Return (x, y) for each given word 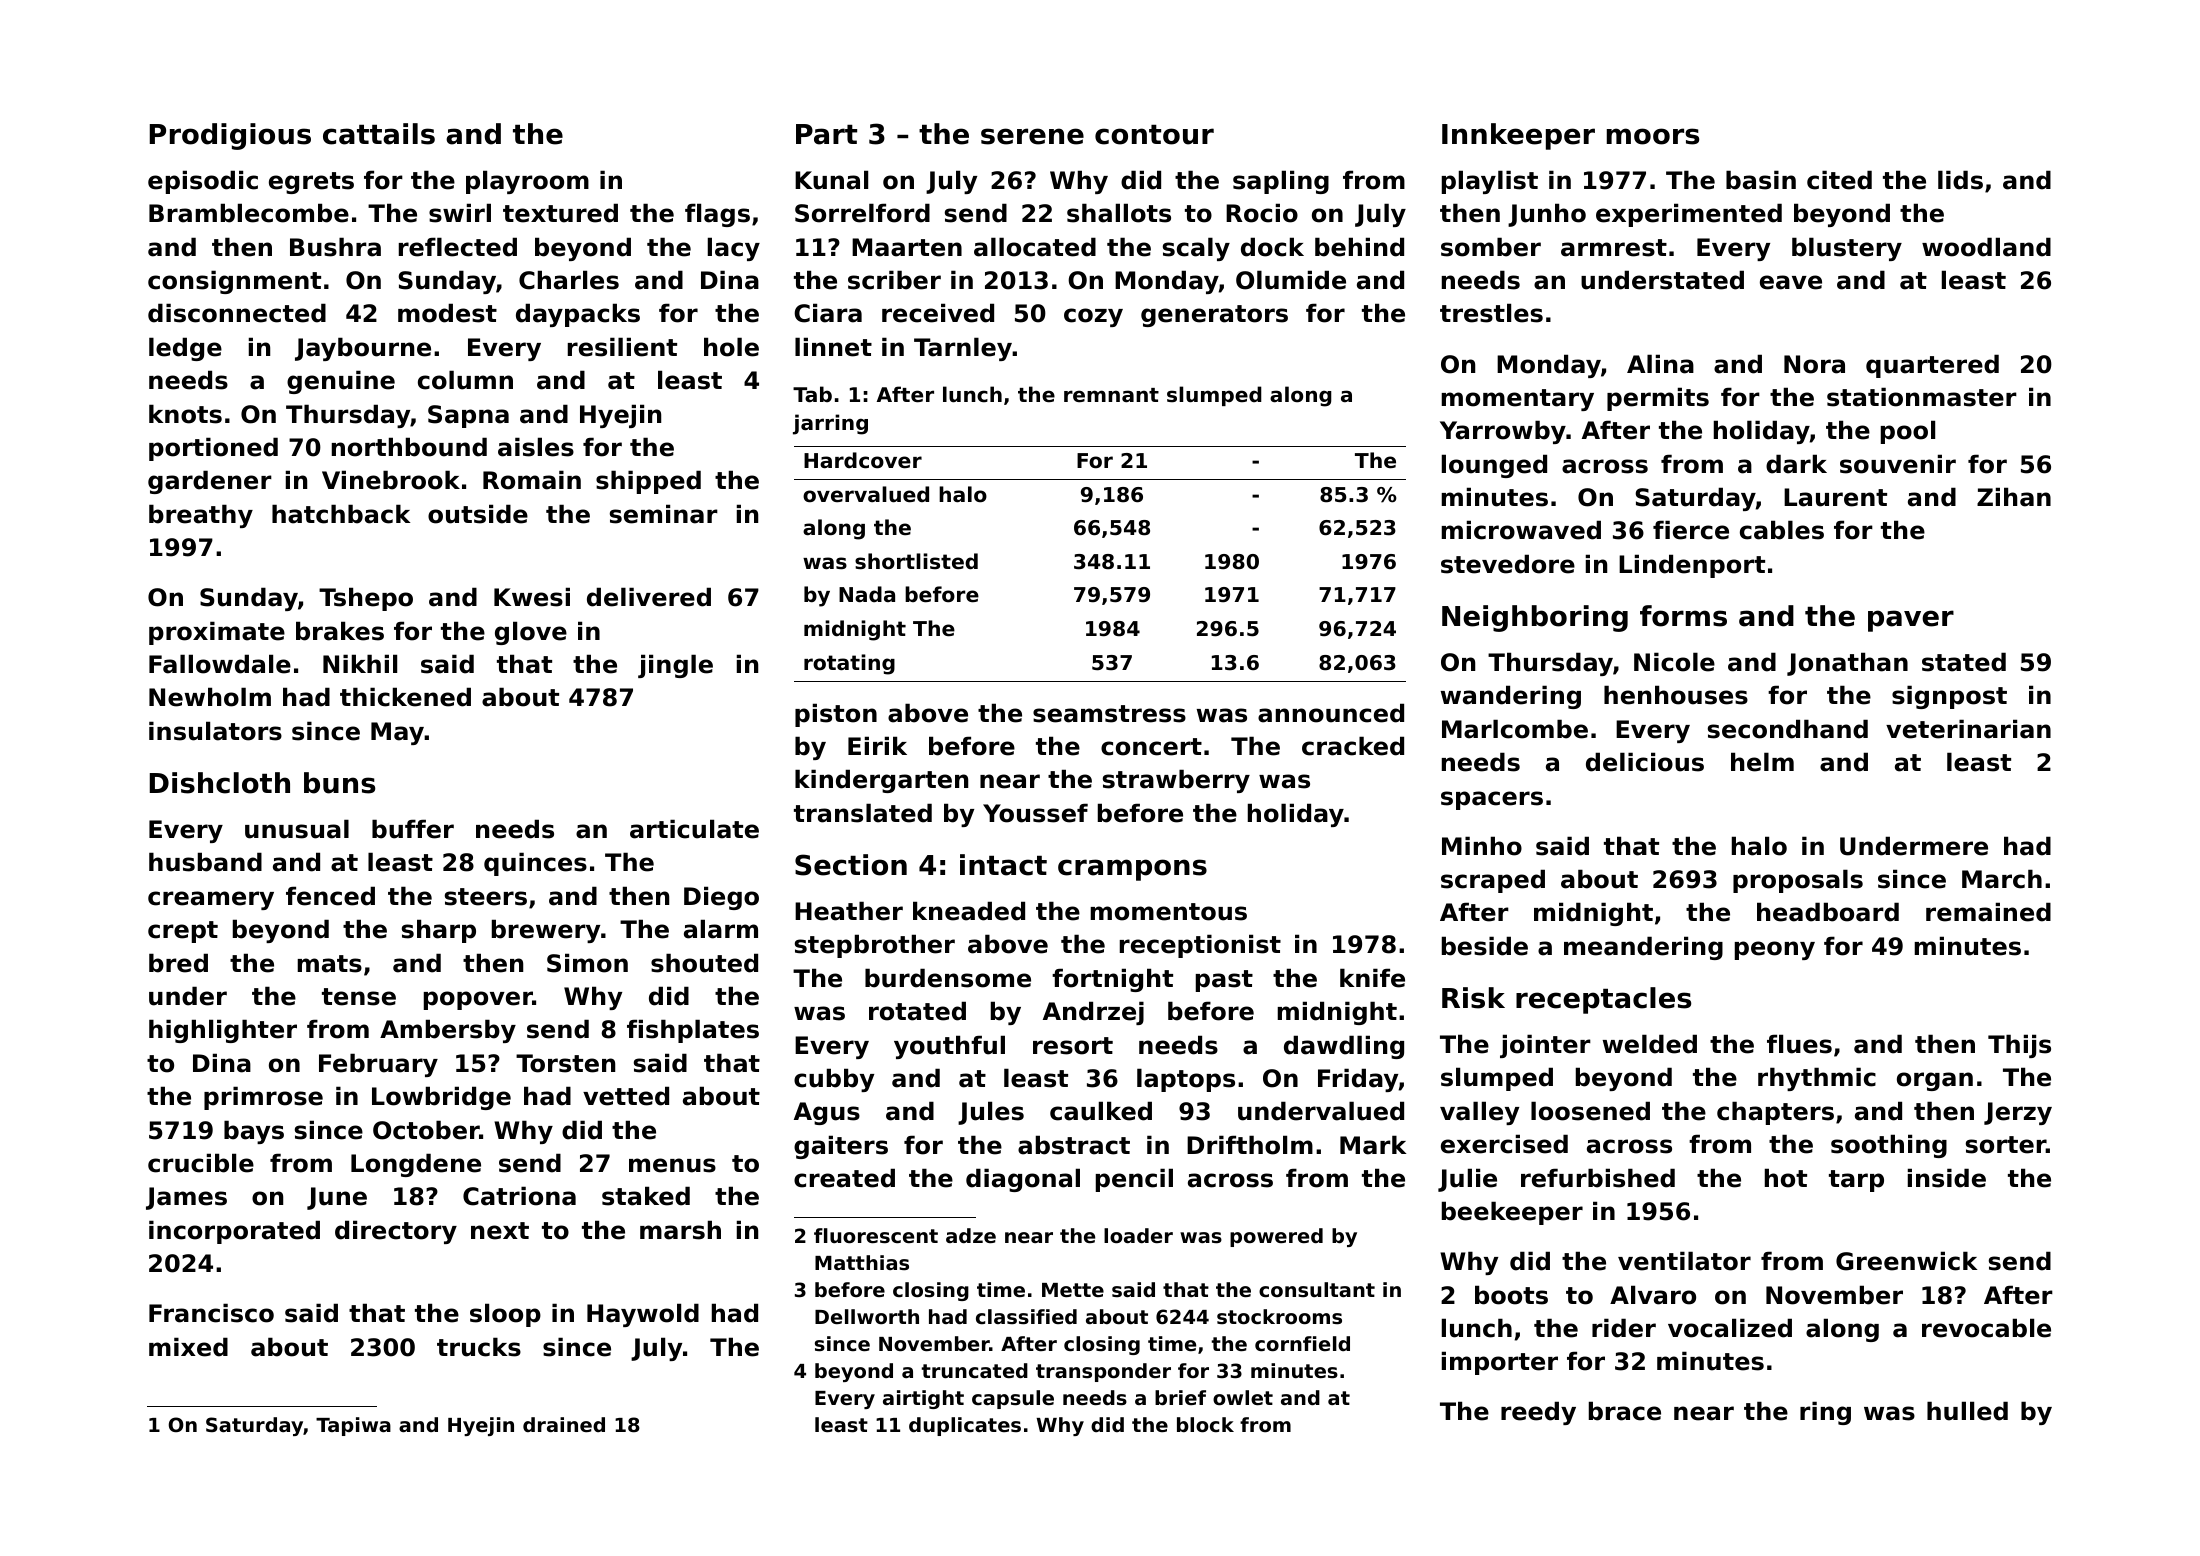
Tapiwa (353, 1426)
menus (672, 1165)
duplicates (965, 1426)
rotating (849, 664)
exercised (1504, 1144)
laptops (1186, 1080)
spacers (1492, 800)
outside (478, 514)
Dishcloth (220, 783)
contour (1154, 135)
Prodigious (230, 136)
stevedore (1508, 564)
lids (1960, 180)
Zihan (2014, 497)
